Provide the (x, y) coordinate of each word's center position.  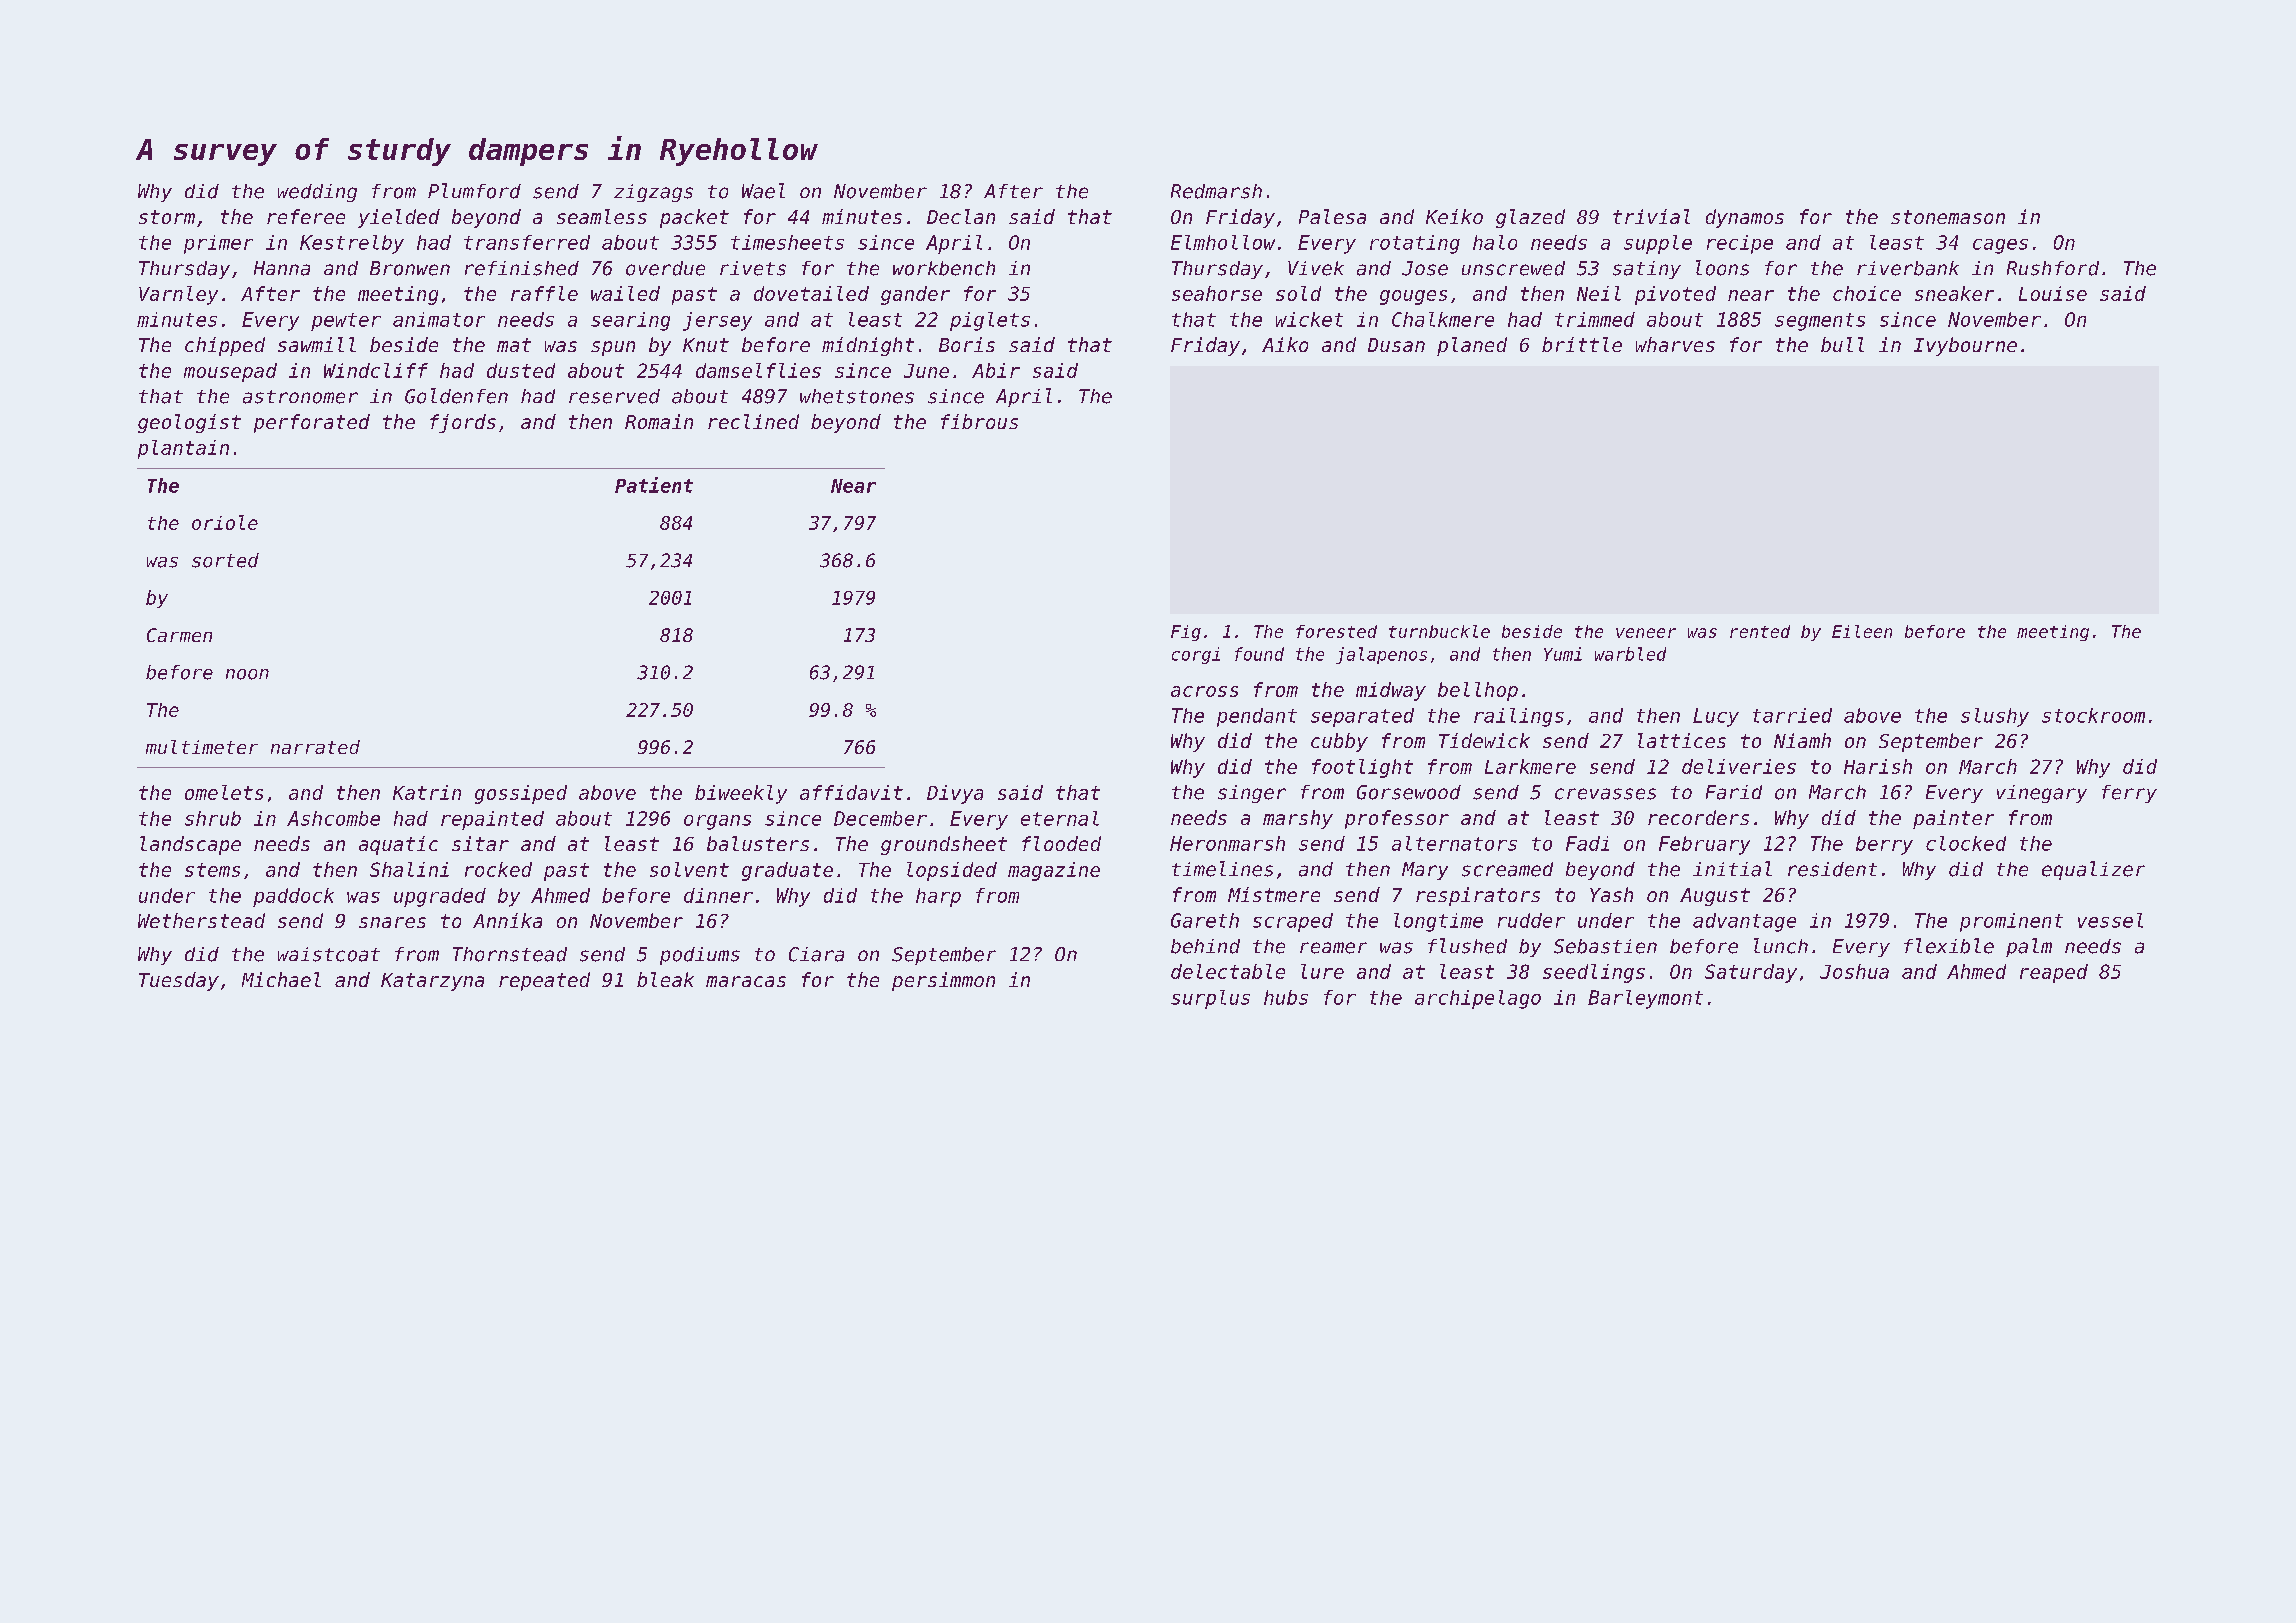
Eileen (1862, 631)
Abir (996, 370)
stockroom (2093, 715)
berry (1884, 845)
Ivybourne (1965, 346)
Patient (654, 485)
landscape (190, 845)
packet (694, 218)
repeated (544, 981)
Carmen (179, 635)
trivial (1651, 216)
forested (1336, 631)
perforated (312, 423)
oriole (225, 522)
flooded (1061, 843)
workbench (944, 268)
